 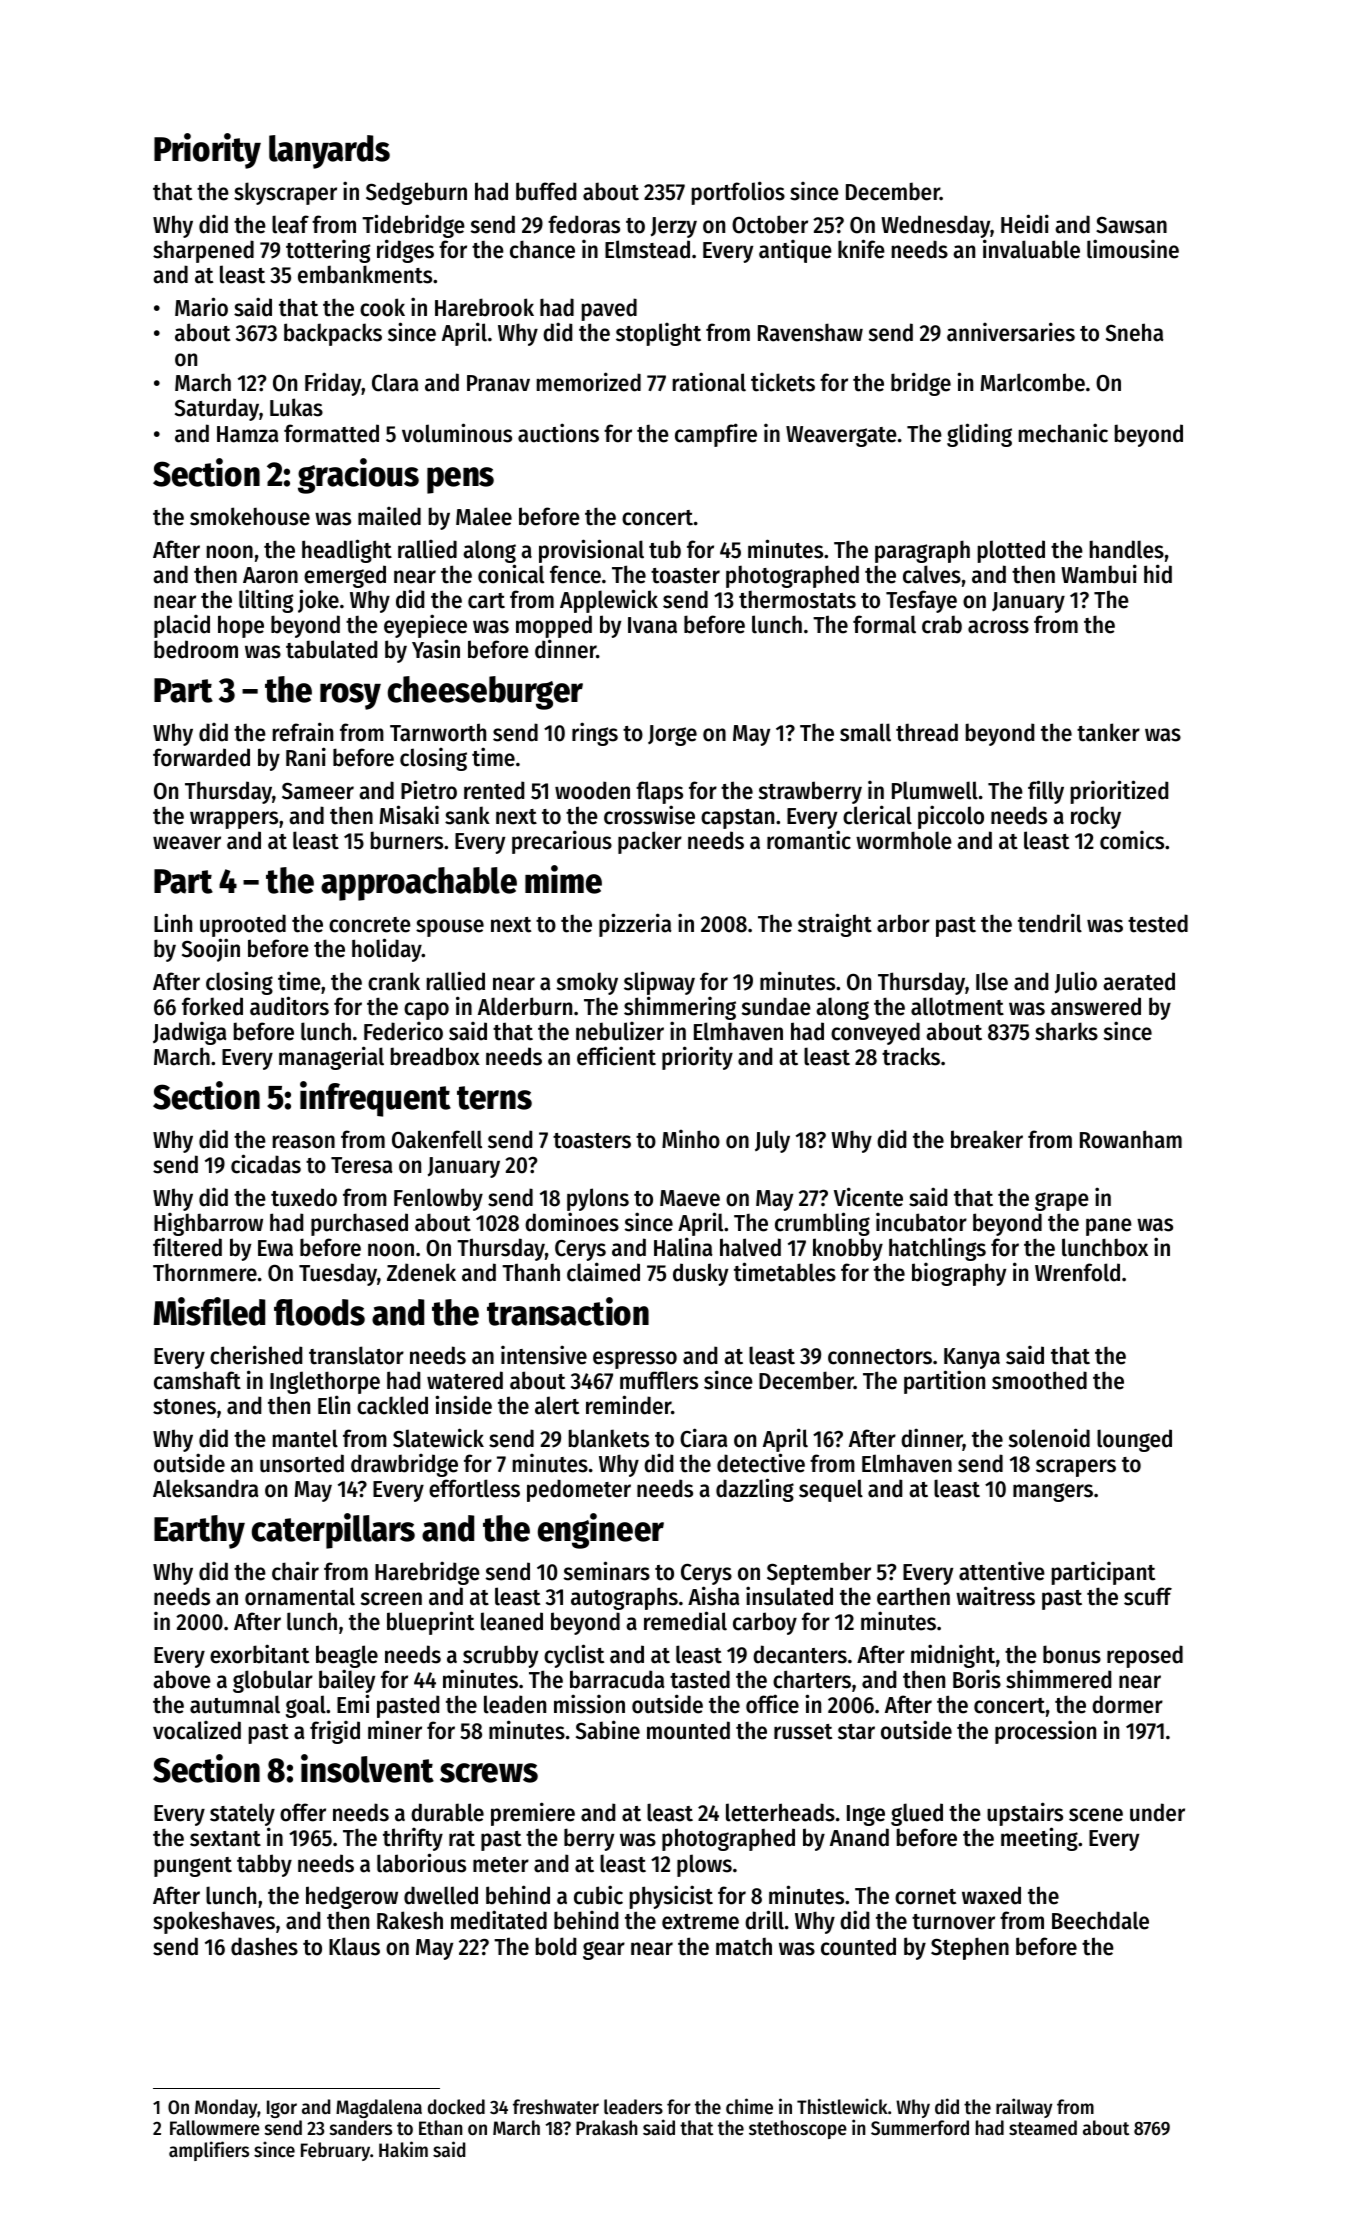 What do you see at coordinates (546, 191) in the page?
I see `buffed` at bounding box center [546, 191].
